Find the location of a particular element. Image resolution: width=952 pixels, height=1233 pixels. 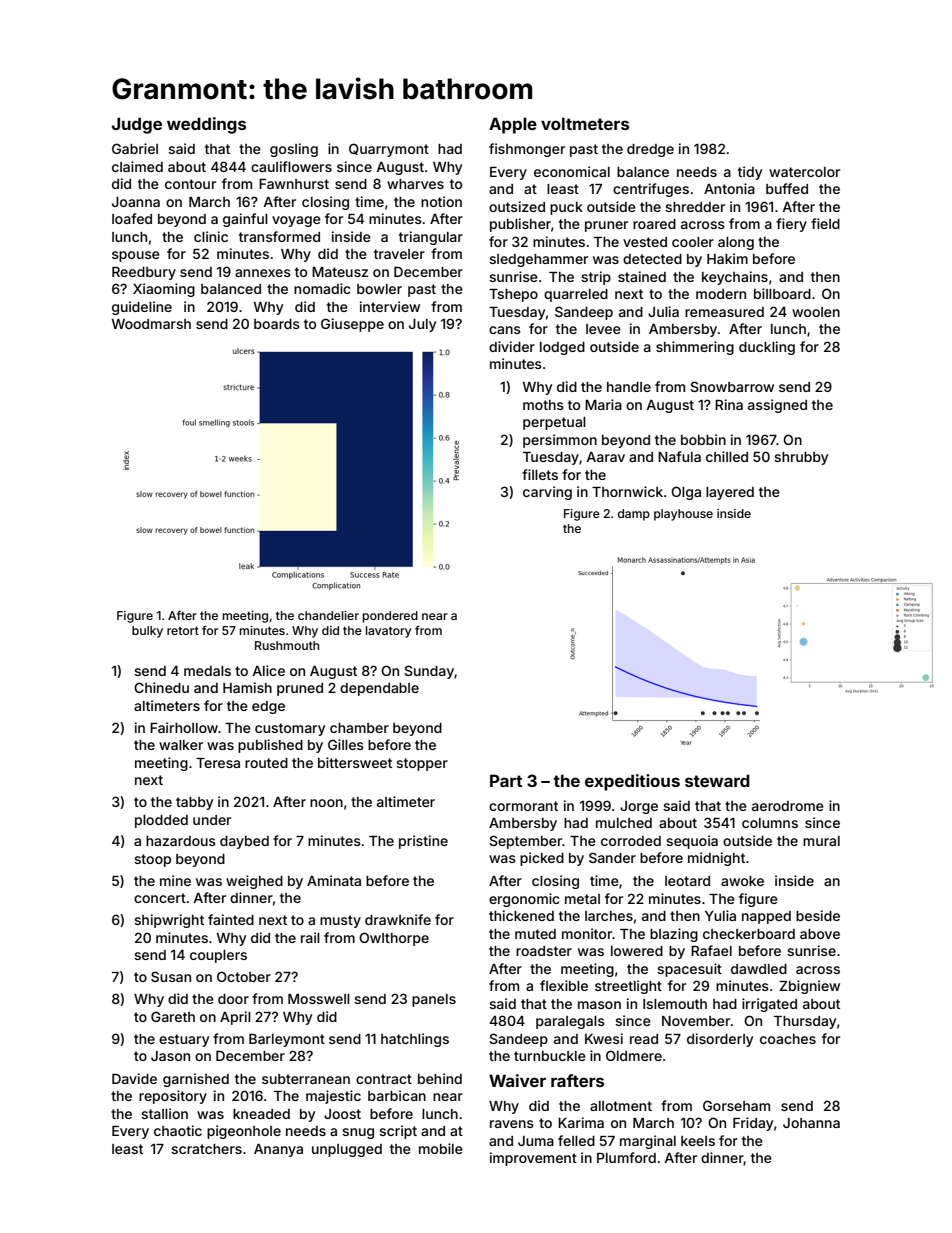

kneaded is located at coordinates (261, 1114).
